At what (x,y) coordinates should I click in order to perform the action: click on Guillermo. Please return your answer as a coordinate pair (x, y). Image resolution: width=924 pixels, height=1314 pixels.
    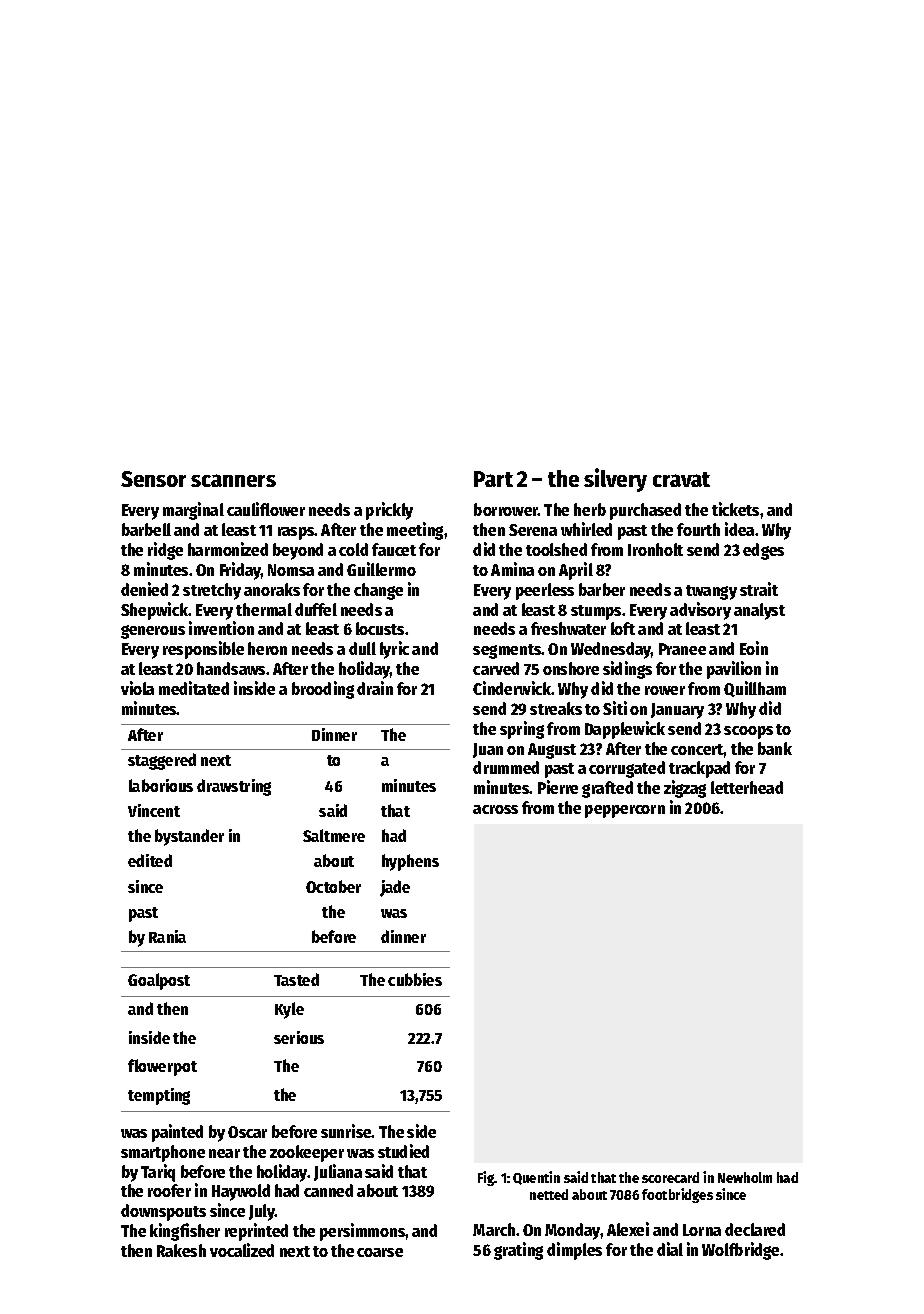
    Looking at the image, I should click on (381, 569).
